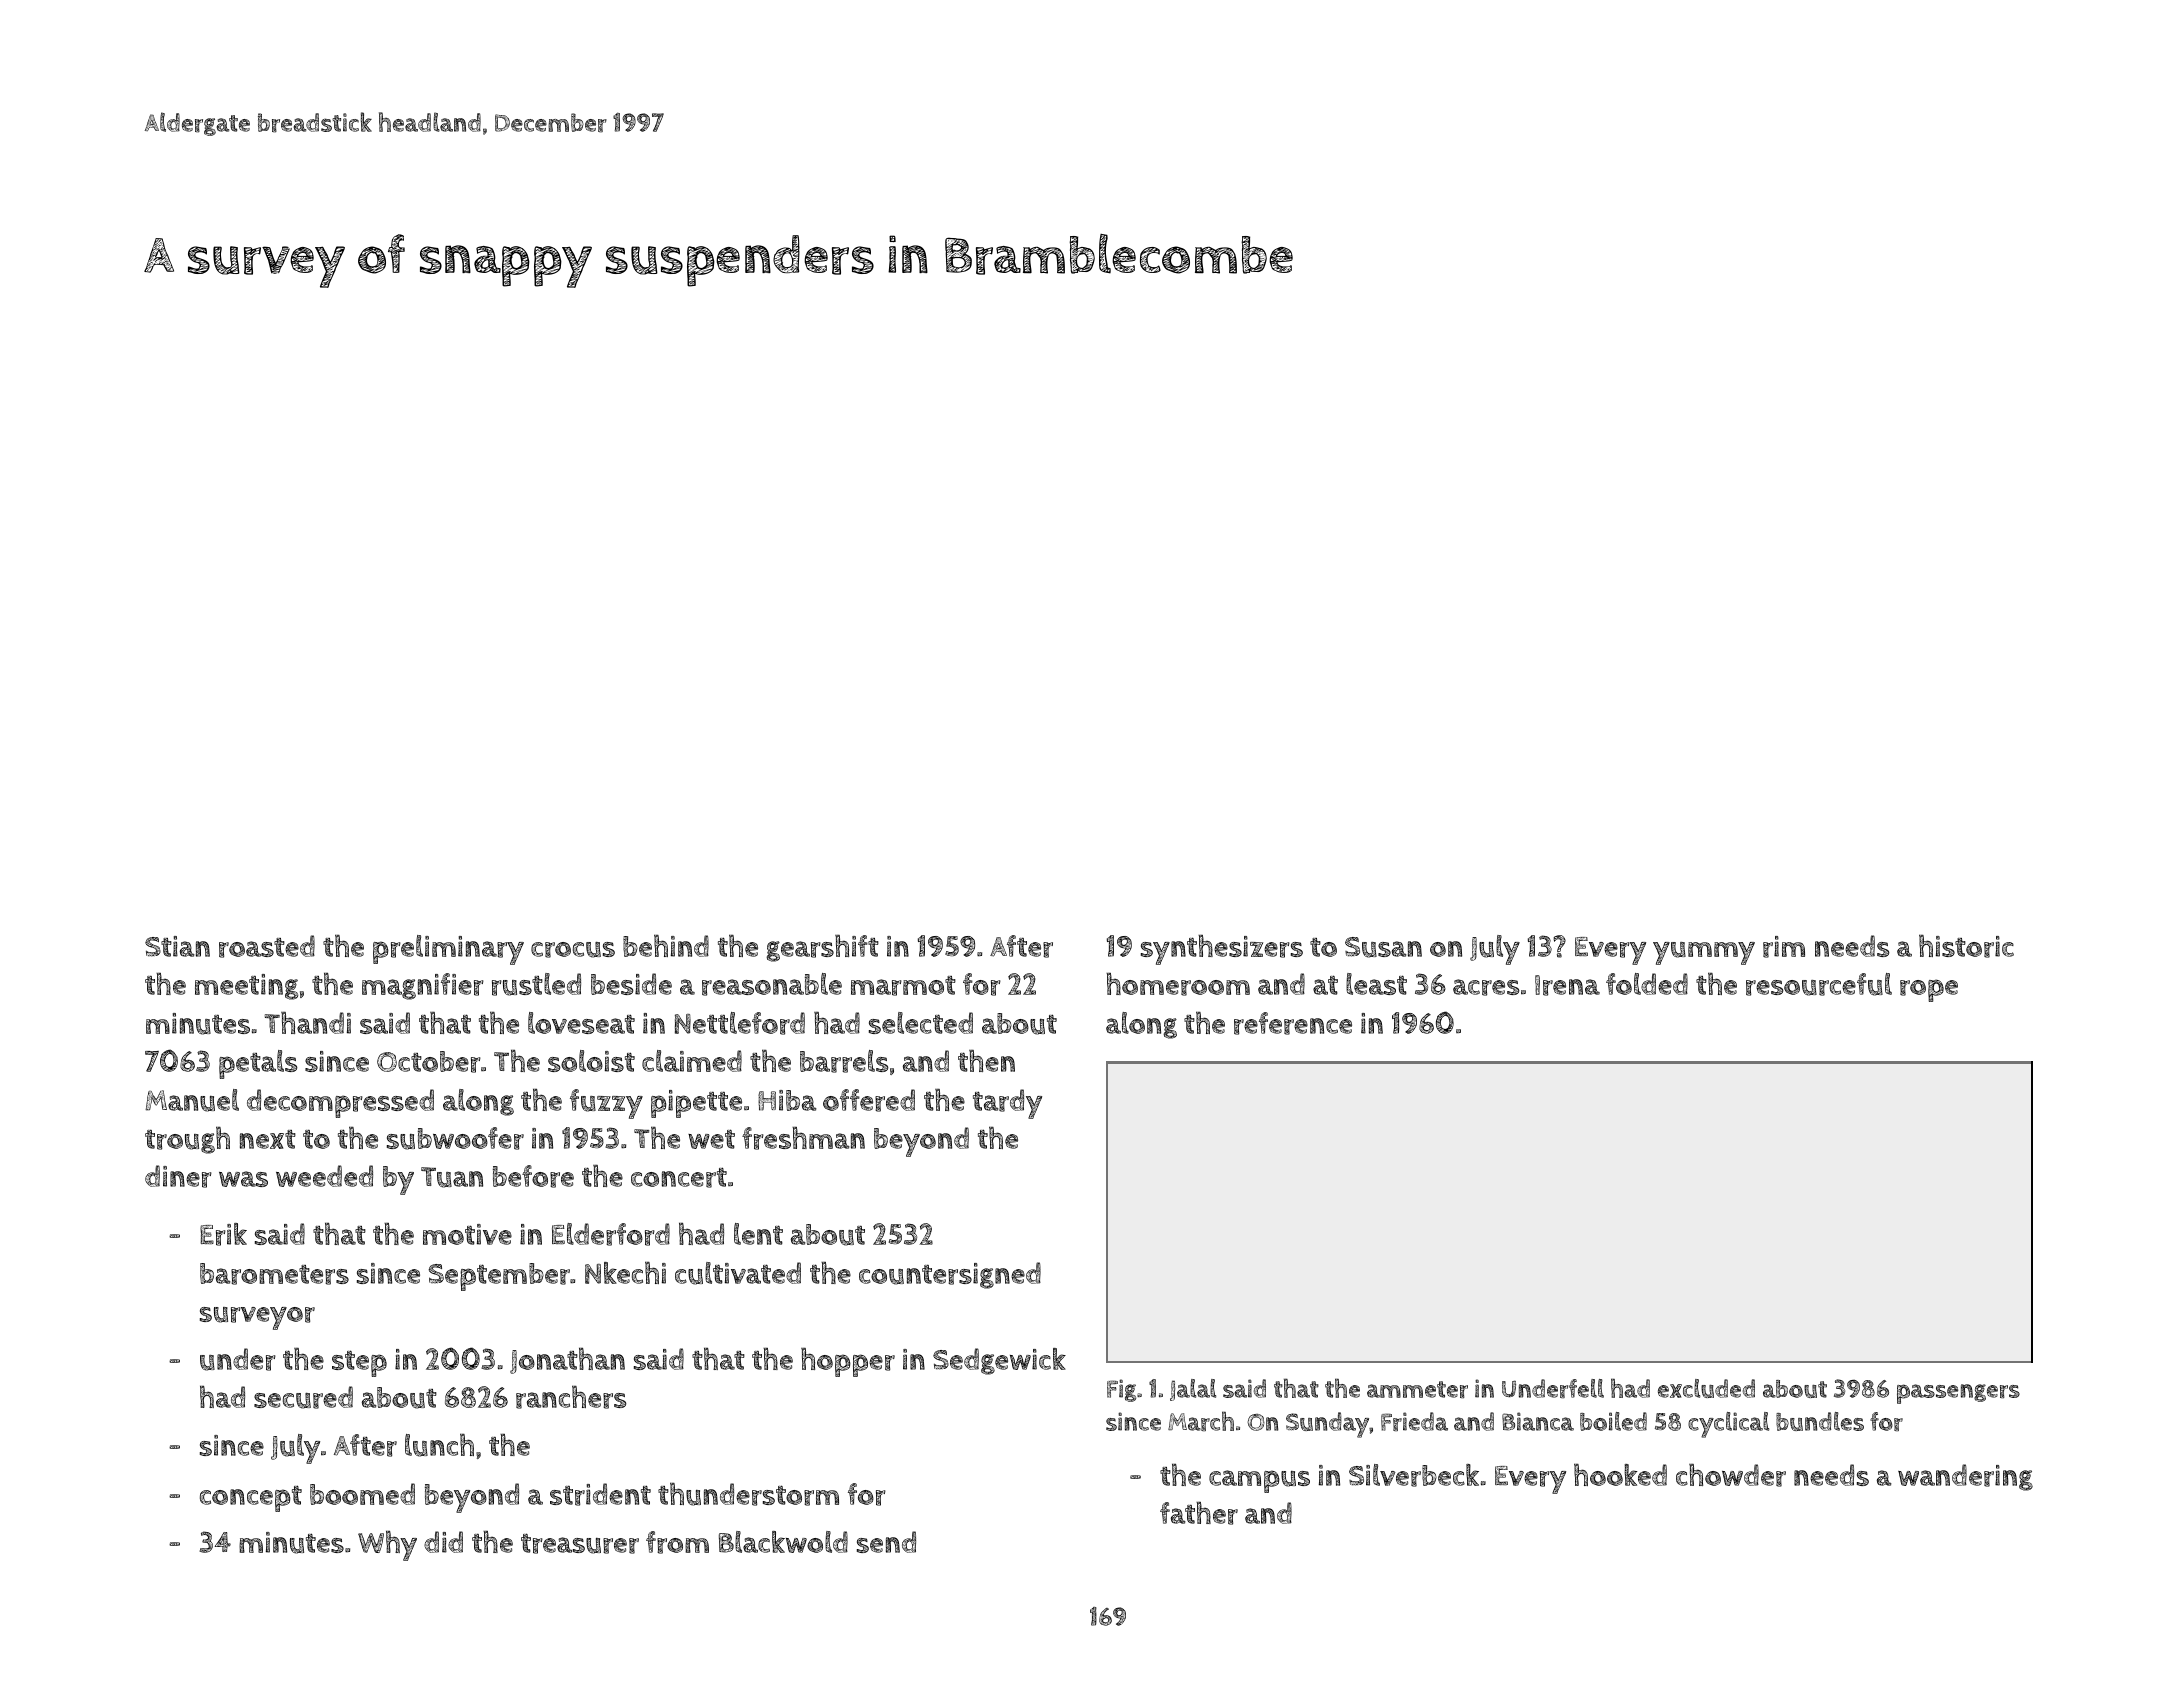  I want to click on send, so click(886, 1542).
